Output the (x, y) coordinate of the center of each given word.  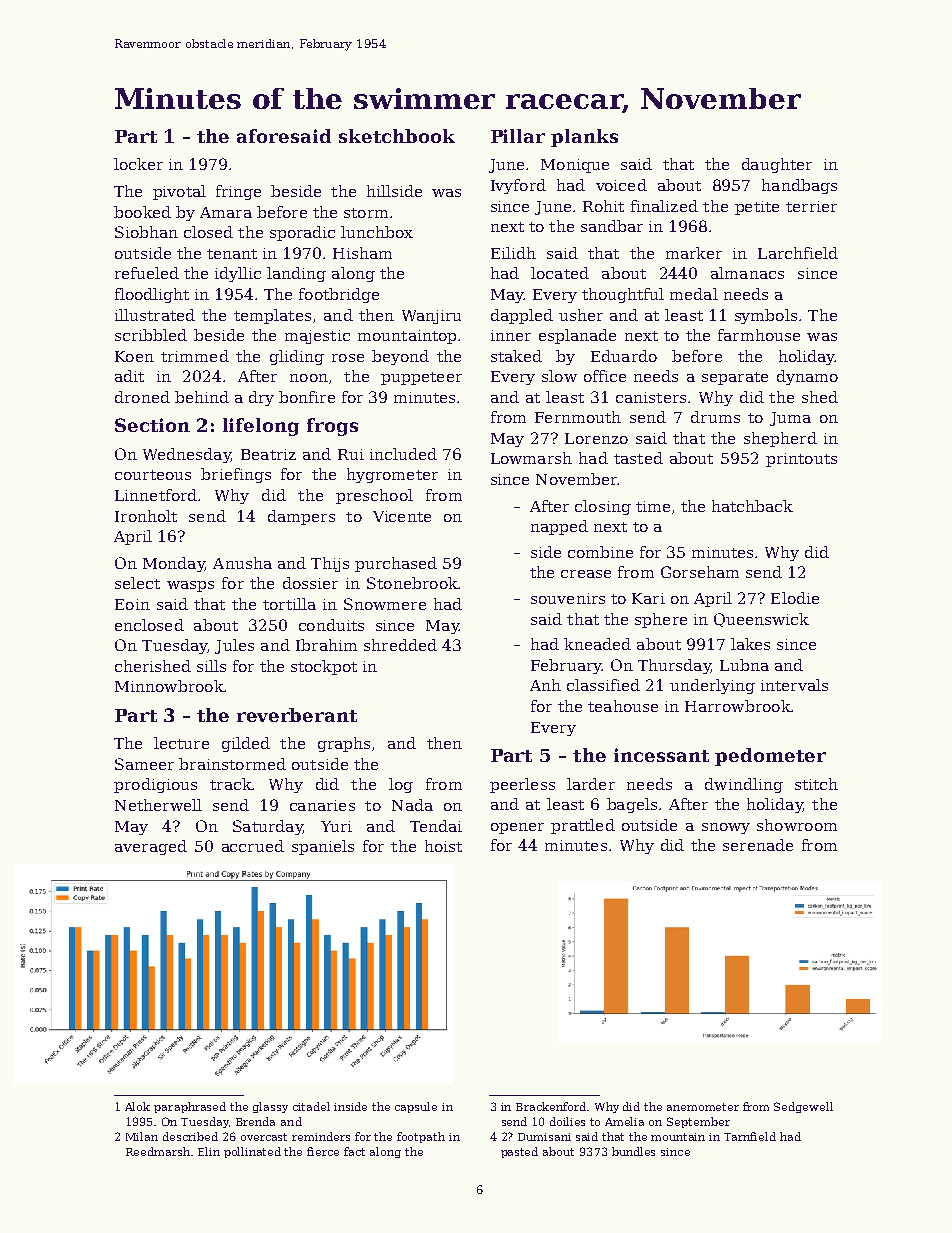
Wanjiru (431, 317)
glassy (270, 1107)
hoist (443, 846)
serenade (758, 845)
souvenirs (568, 598)
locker (138, 164)
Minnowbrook (169, 686)
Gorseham (700, 572)
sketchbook (397, 136)
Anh (545, 685)
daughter (777, 165)
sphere (661, 620)
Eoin (132, 604)
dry (261, 398)
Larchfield (798, 253)
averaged (151, 847)
